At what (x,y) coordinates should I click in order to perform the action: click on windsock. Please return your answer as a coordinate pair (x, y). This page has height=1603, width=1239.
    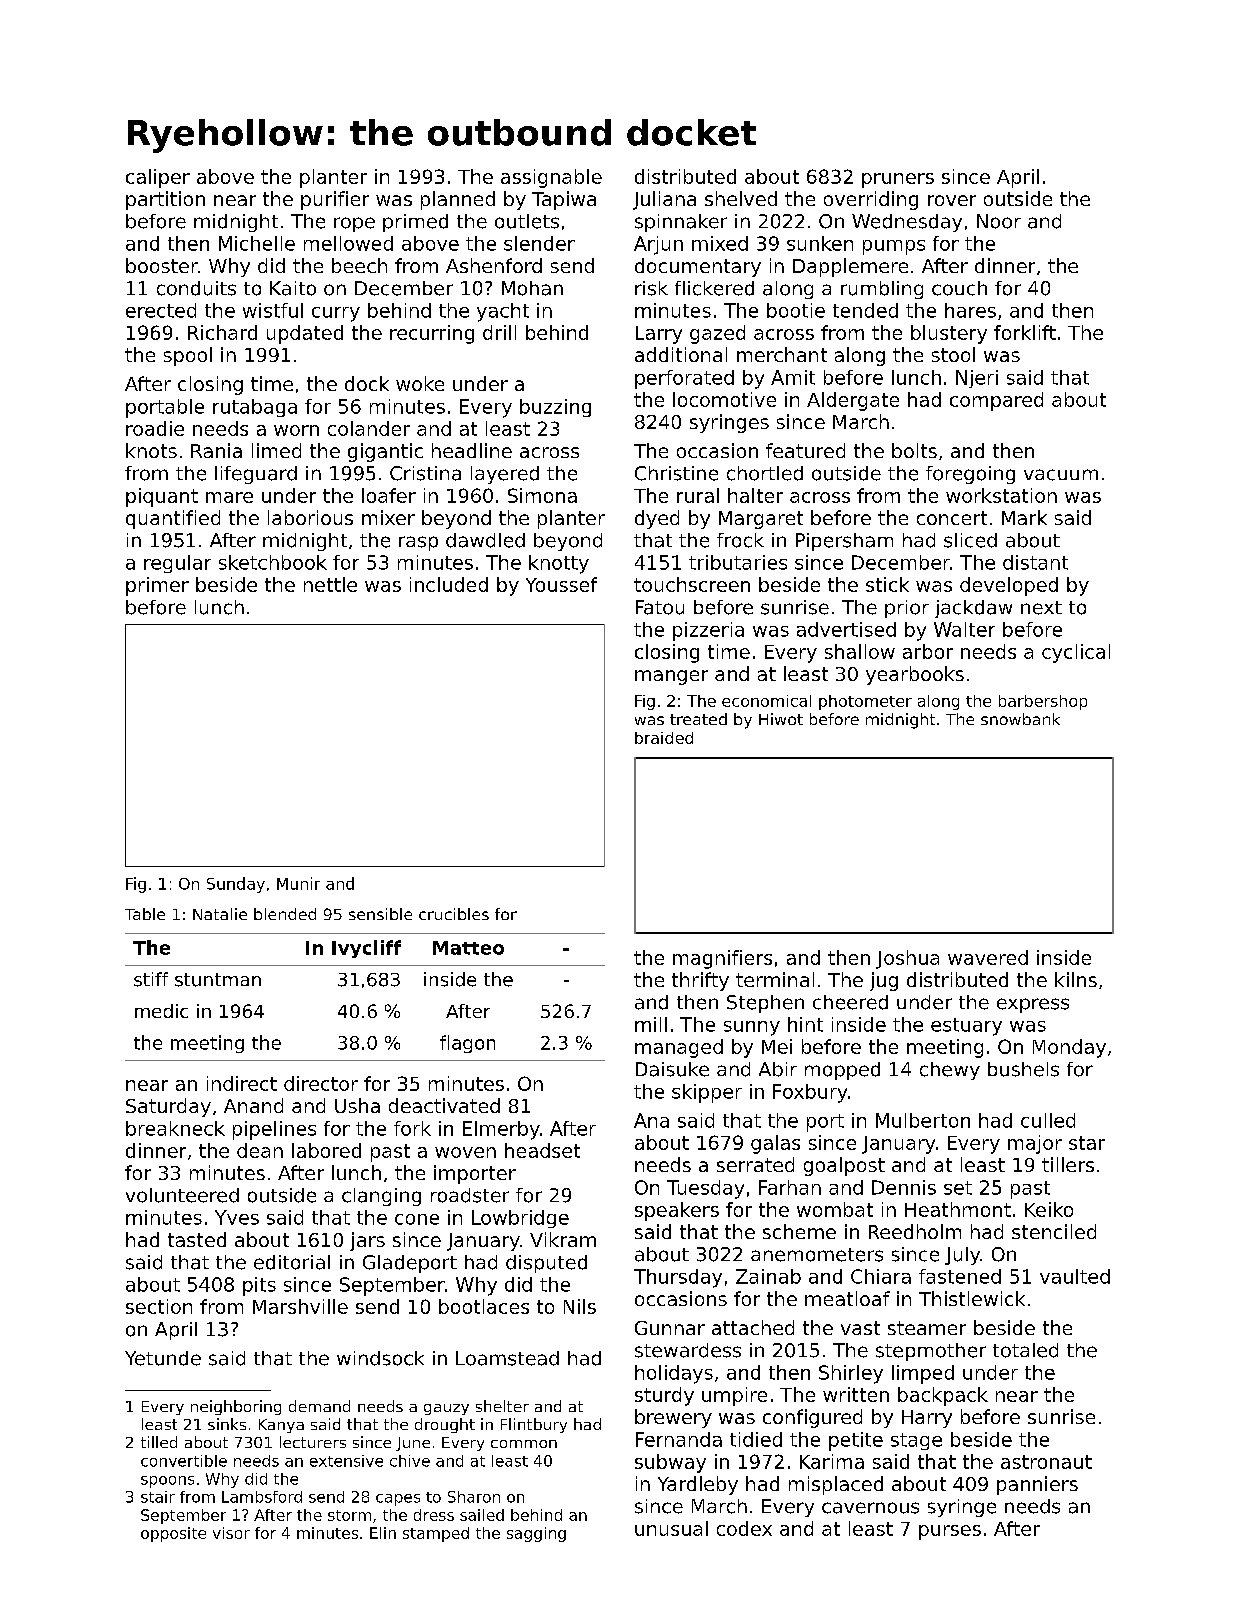
    Looking at the image, I should click on (380, 1358).
